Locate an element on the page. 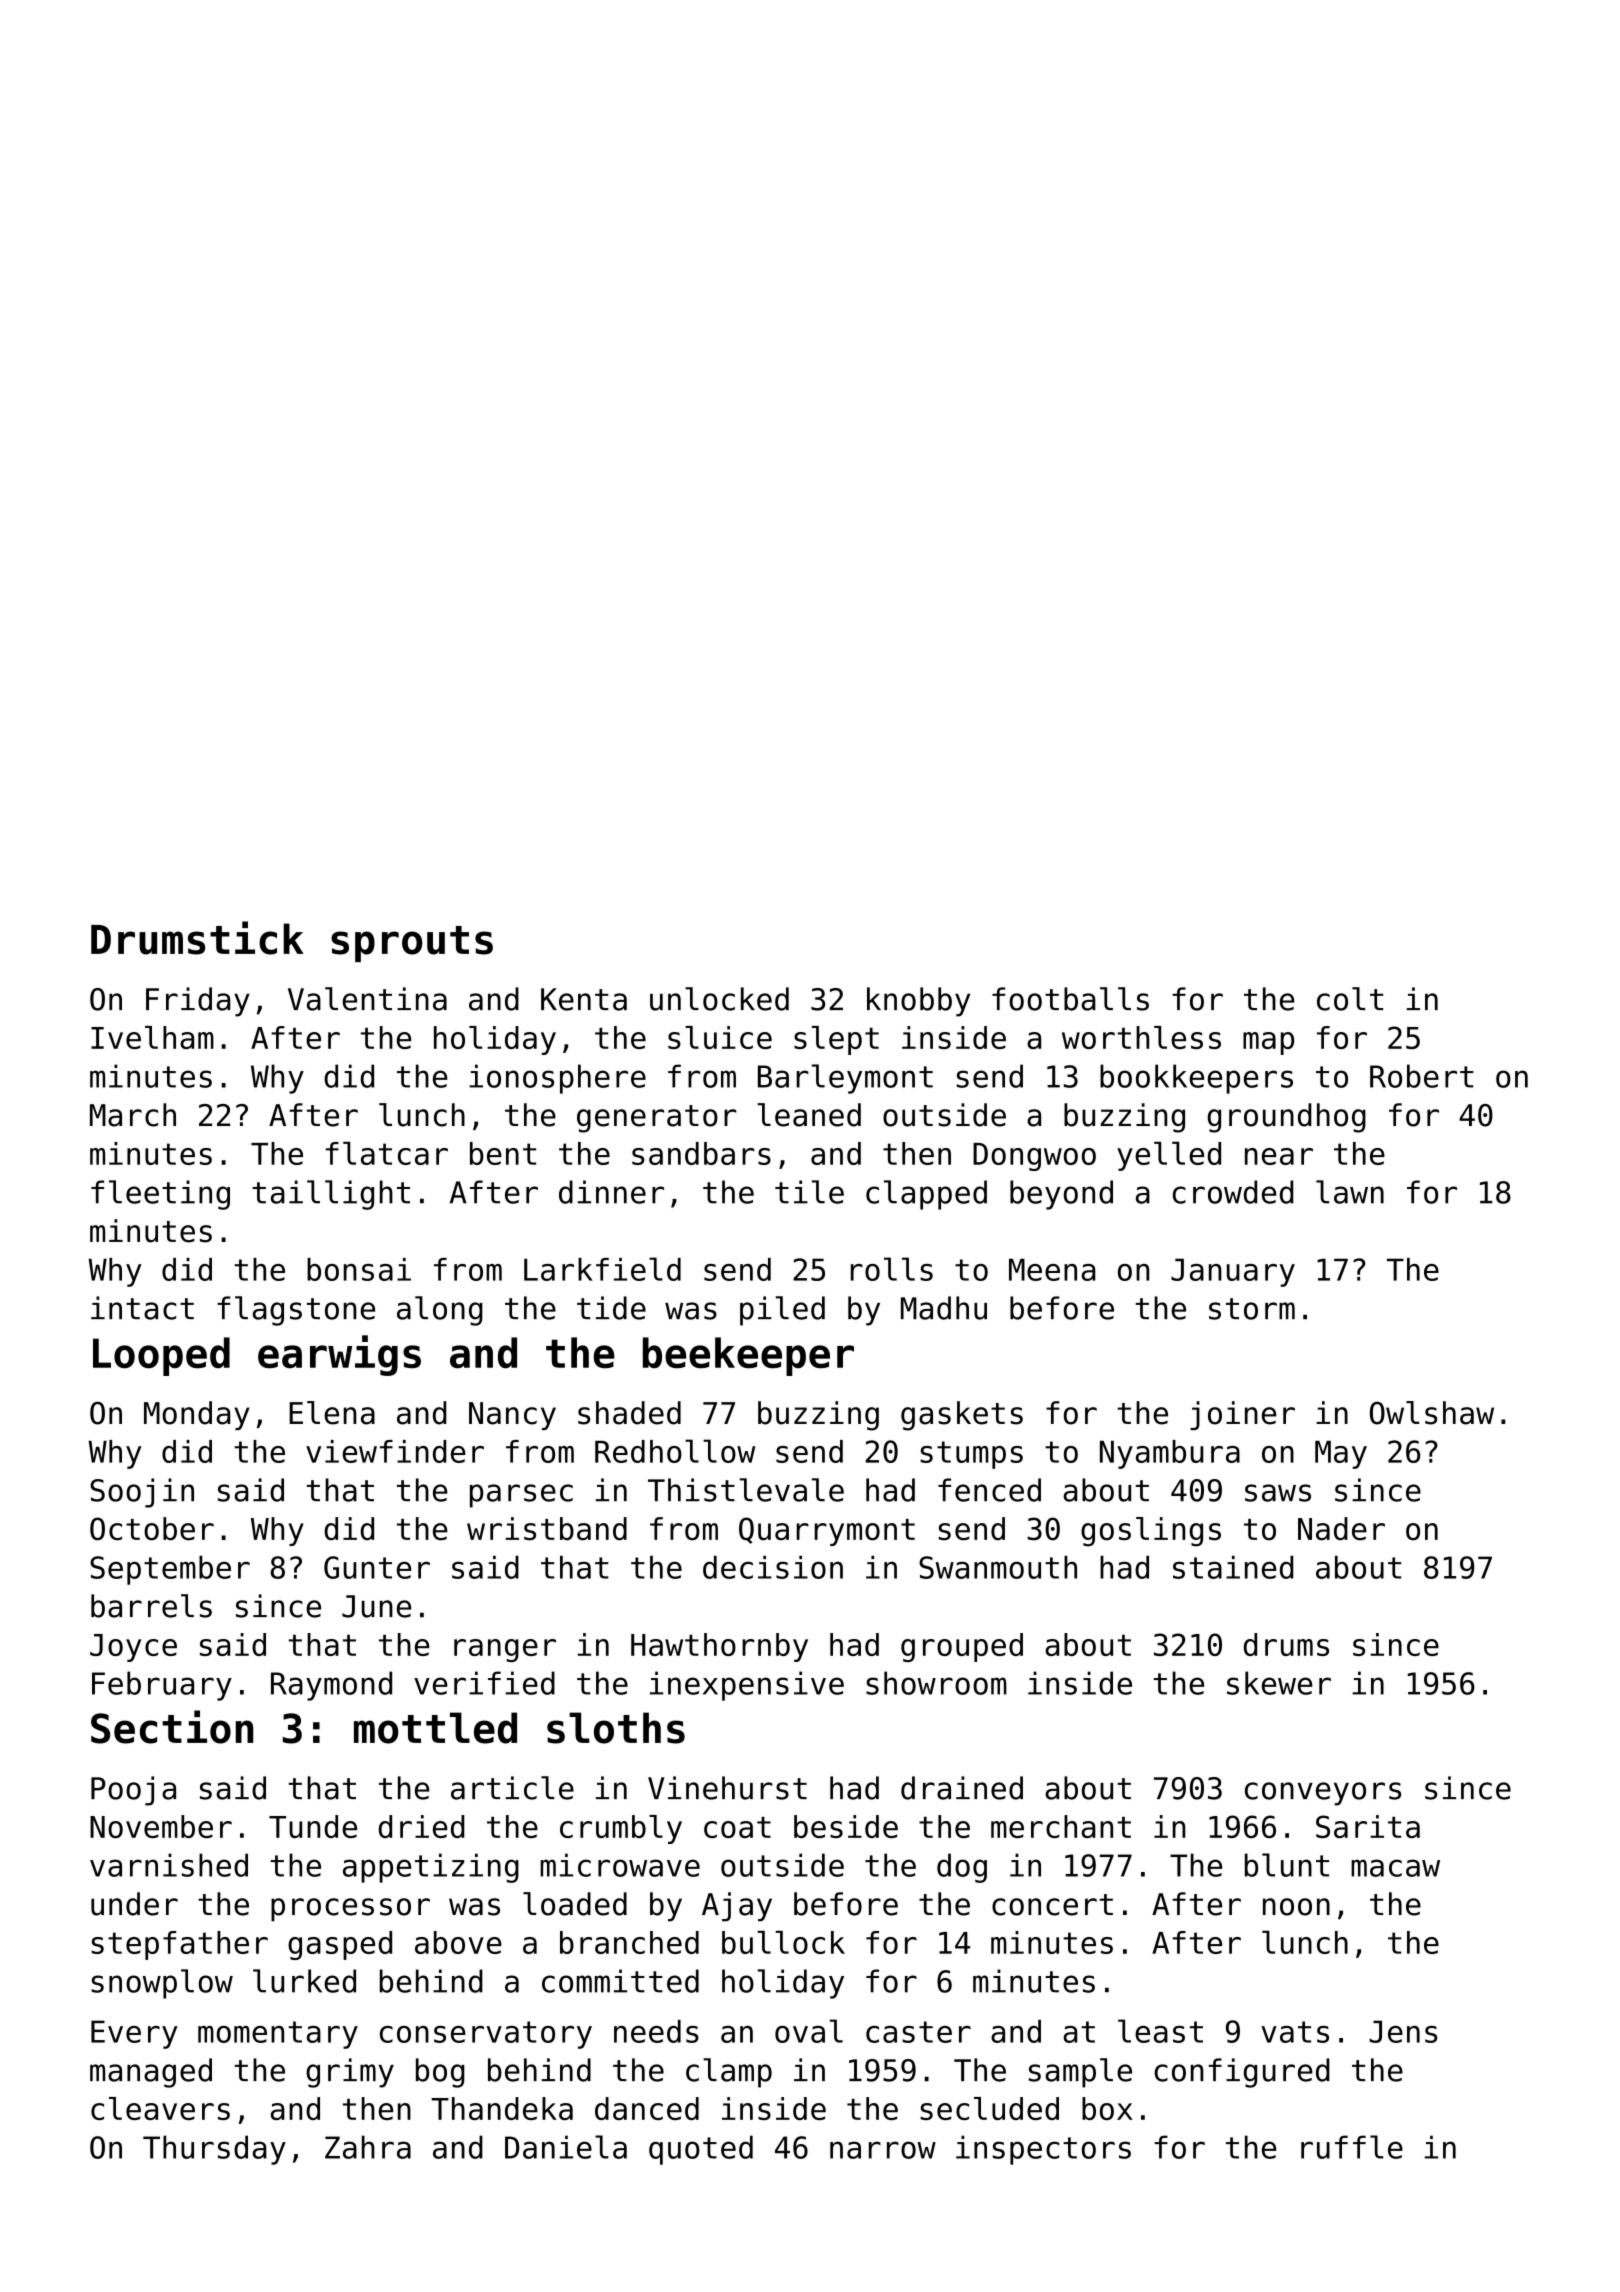  varnished is located at coordinates (169, 1865).
